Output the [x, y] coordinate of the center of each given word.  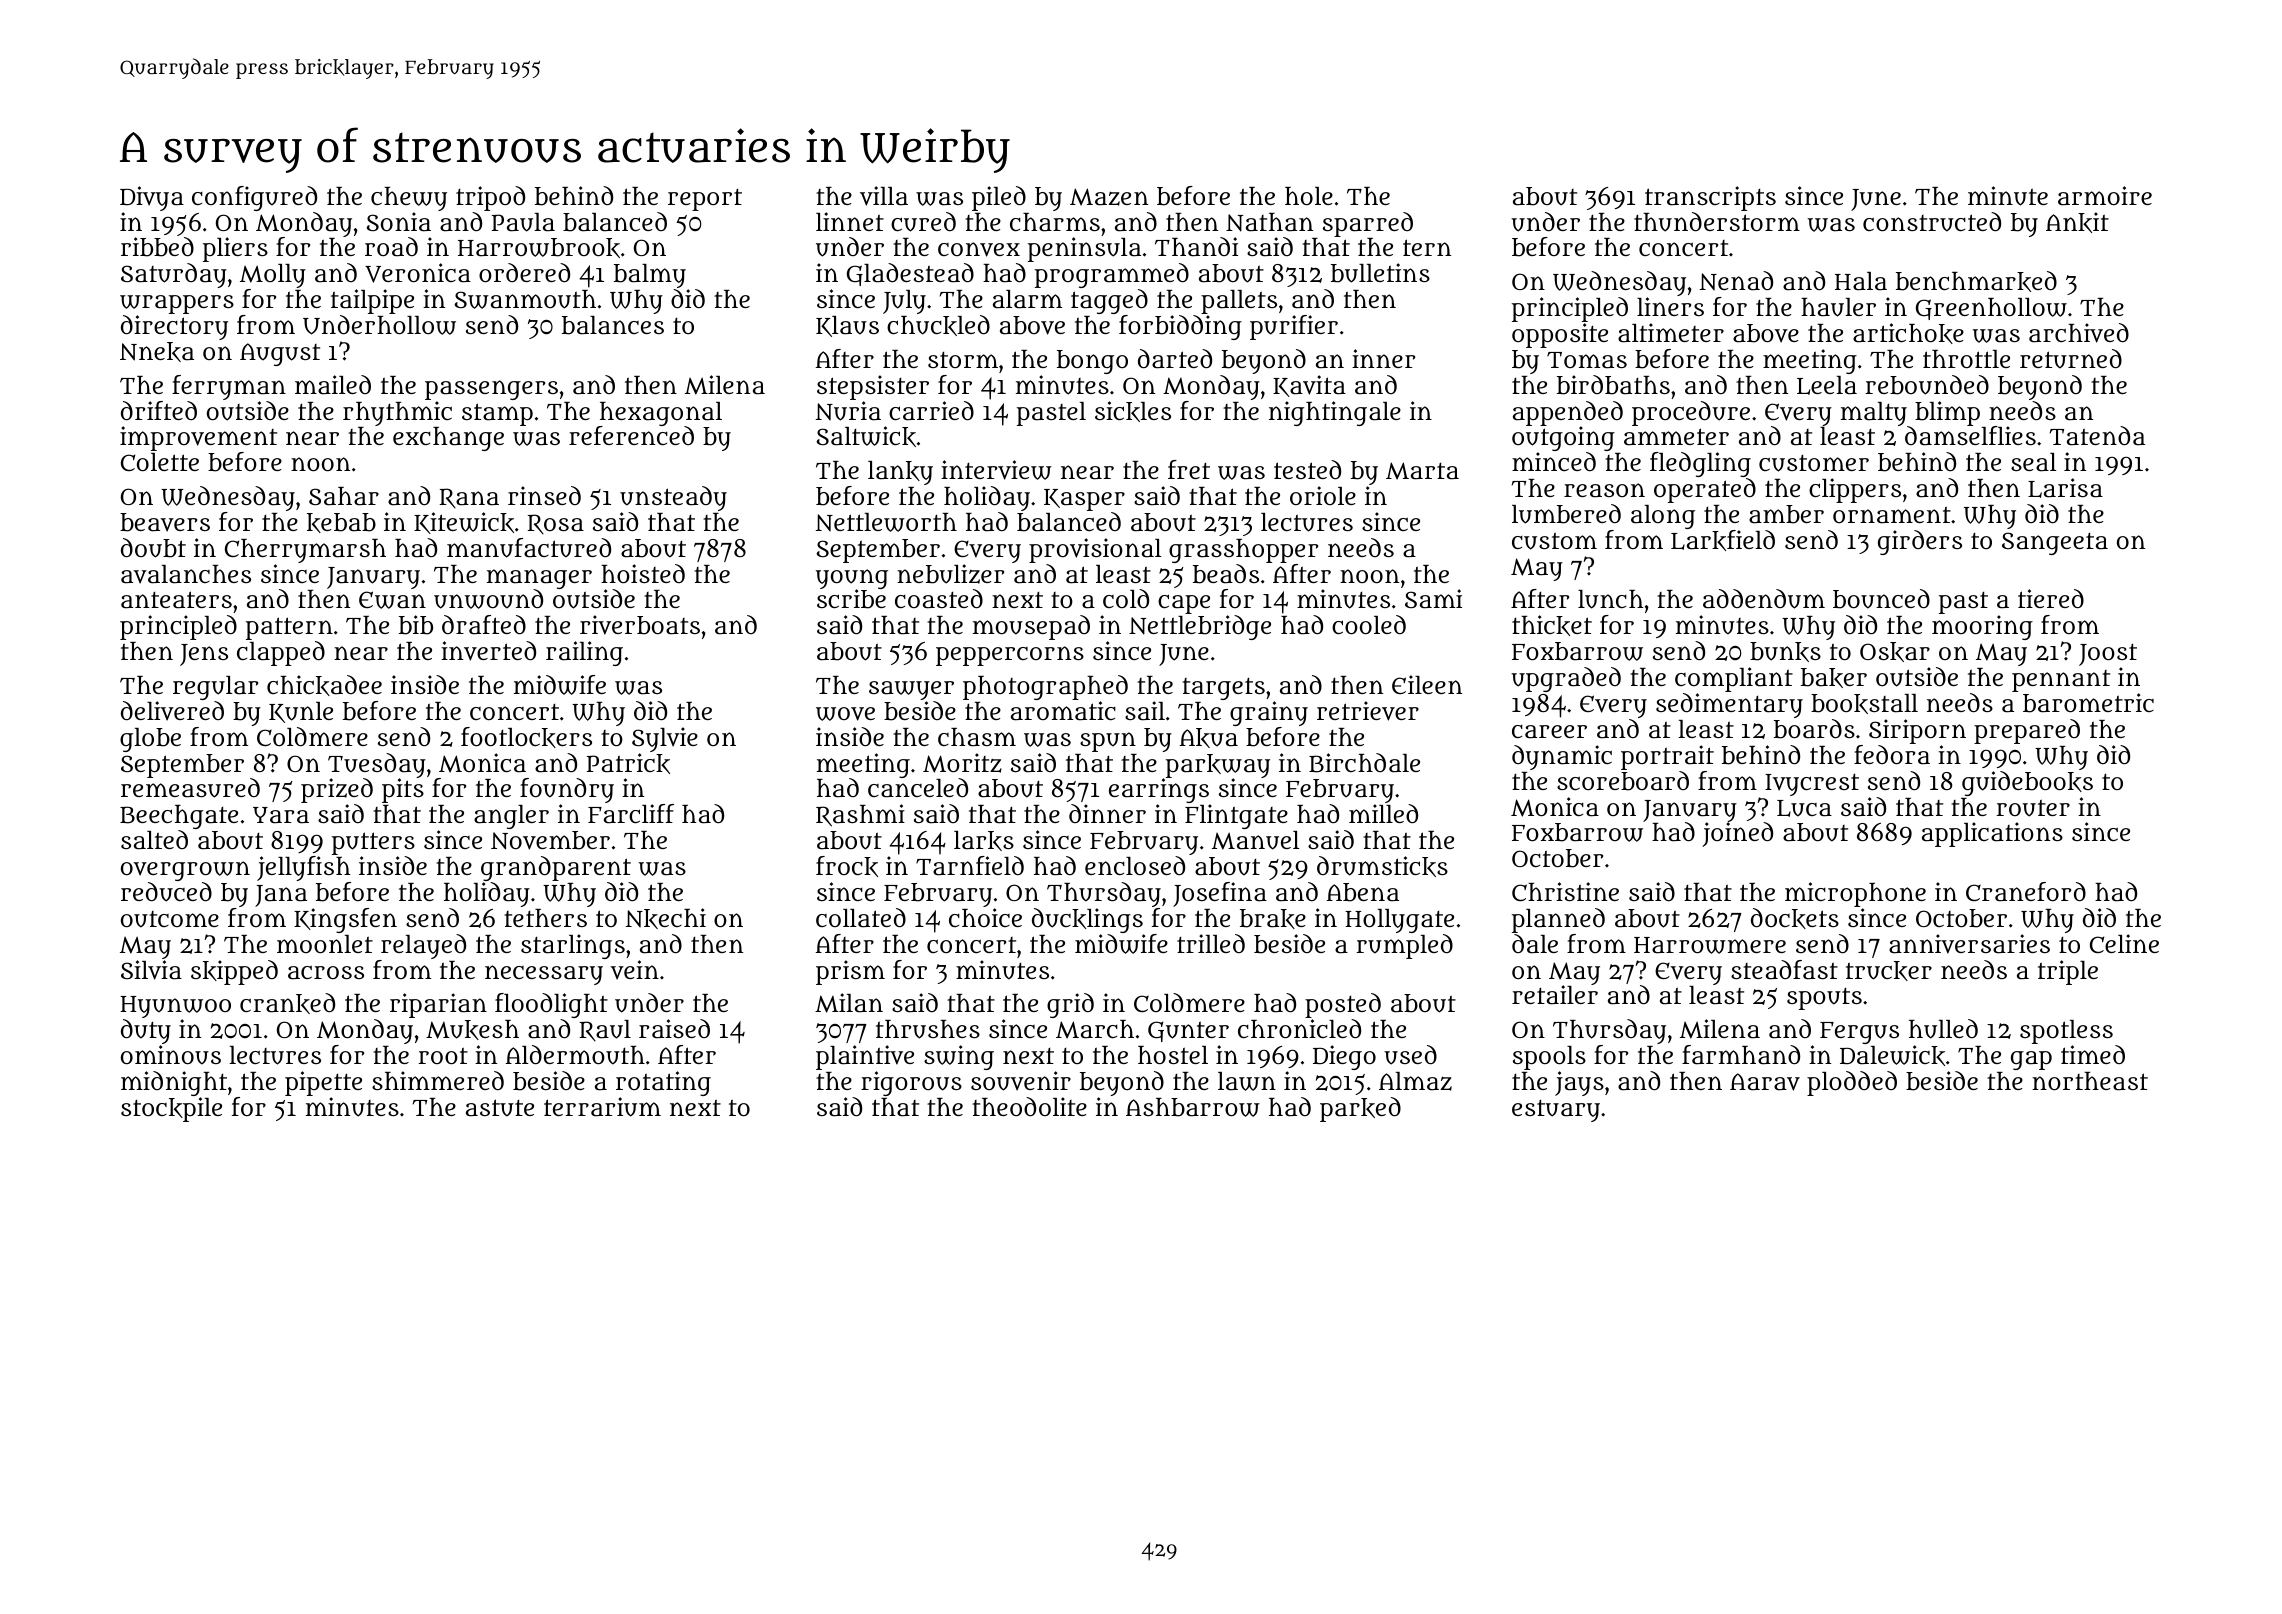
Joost [2108, 655]
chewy [409, 199]
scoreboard [1623, 781]
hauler [1838, 307]
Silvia [151, 970]
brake [1273, 919]
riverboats [640, 625]
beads [1226, 574]
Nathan [1269, 222]
